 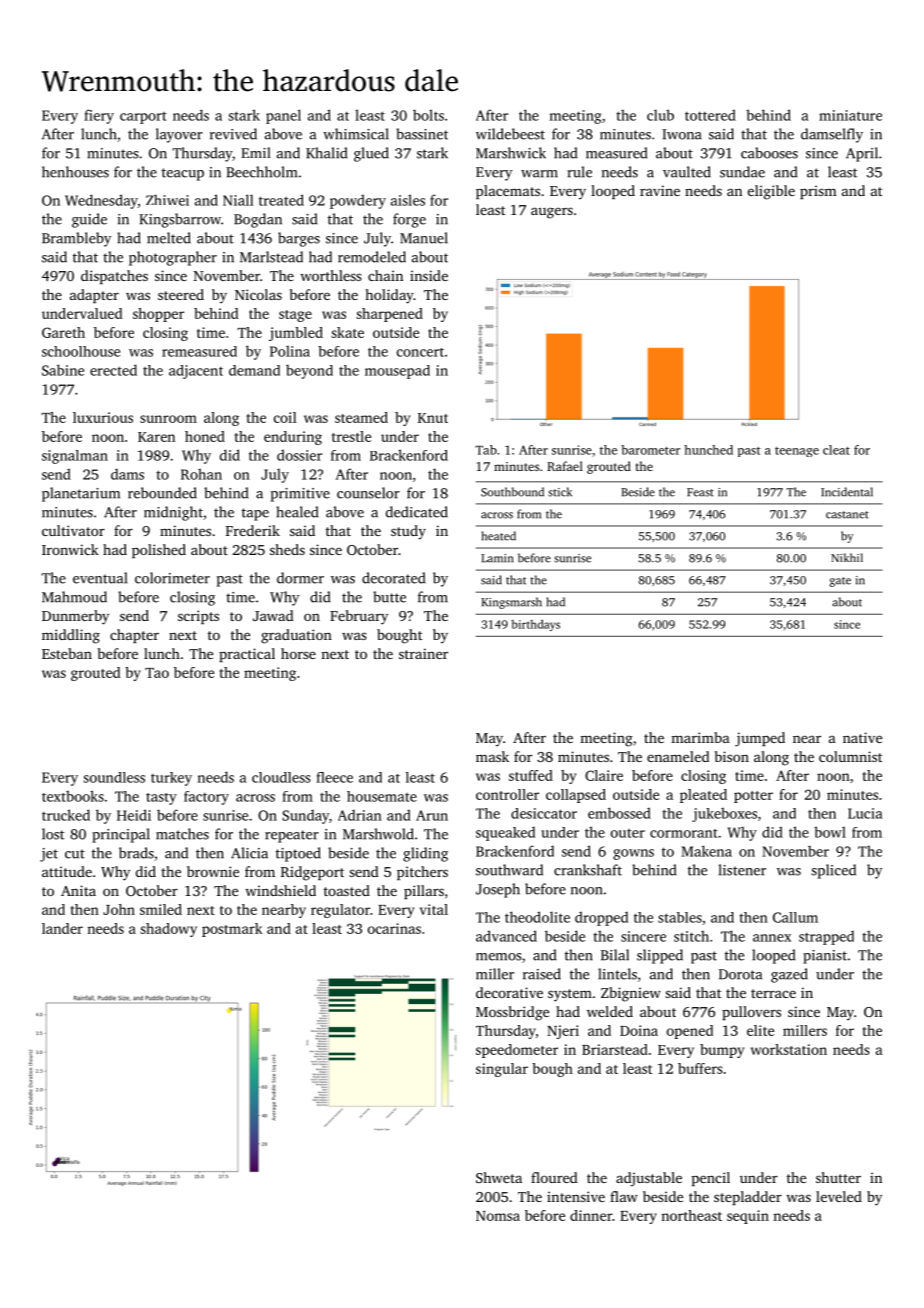 I want to click on hunched, so click(x=708, y=450).
